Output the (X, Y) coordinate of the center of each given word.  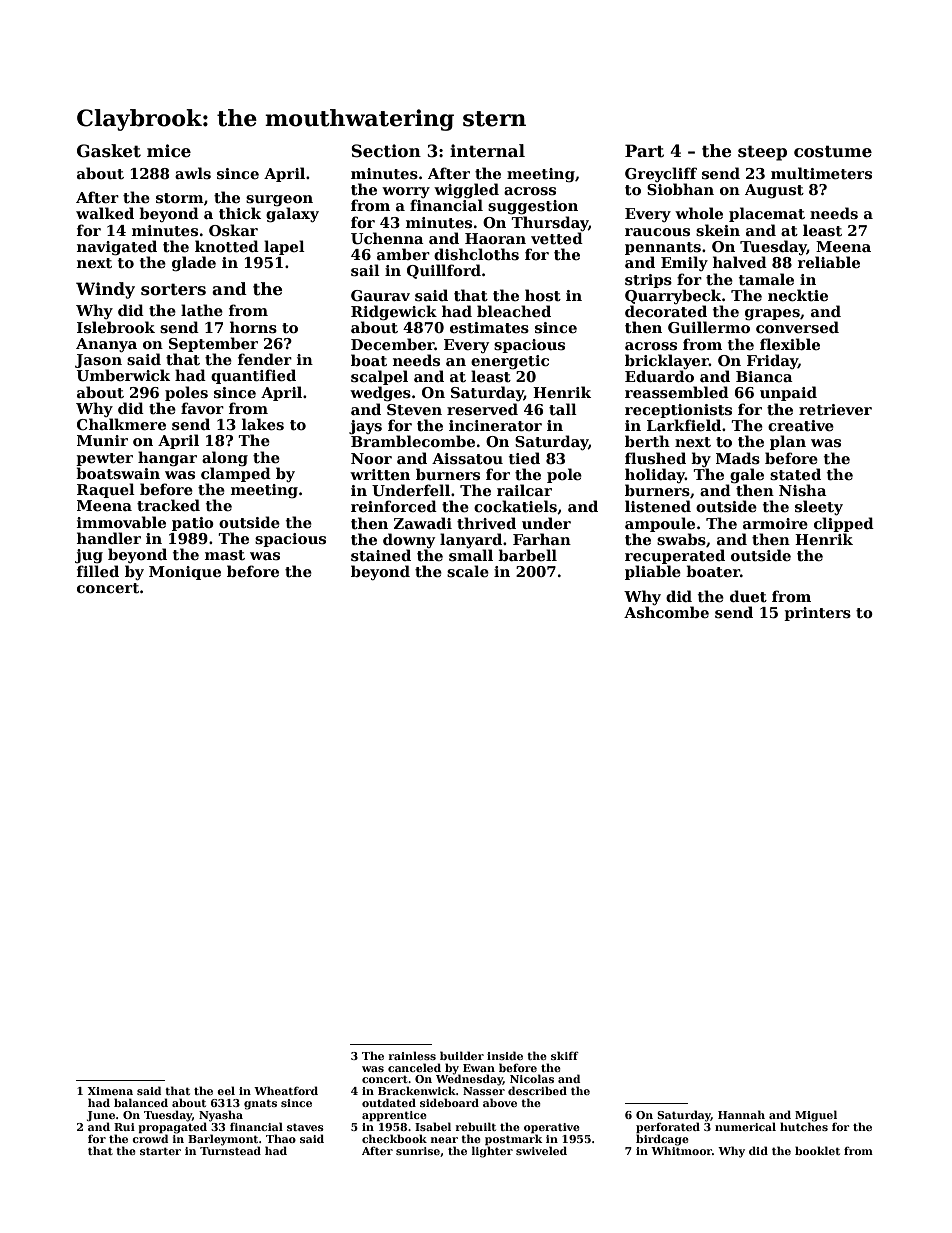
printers (817, 614)
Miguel (816, 1116)
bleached (514, 311)
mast (225, 555)
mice (169, 151)
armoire (775, 523)
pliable (653, 572)
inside (505, 1055)
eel (226, 1090)
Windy (105, 290)
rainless (412, 1055)
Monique (185, 573)
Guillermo (709, 327)
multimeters (821, 173)
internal (487, 151)
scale (468, 571)
